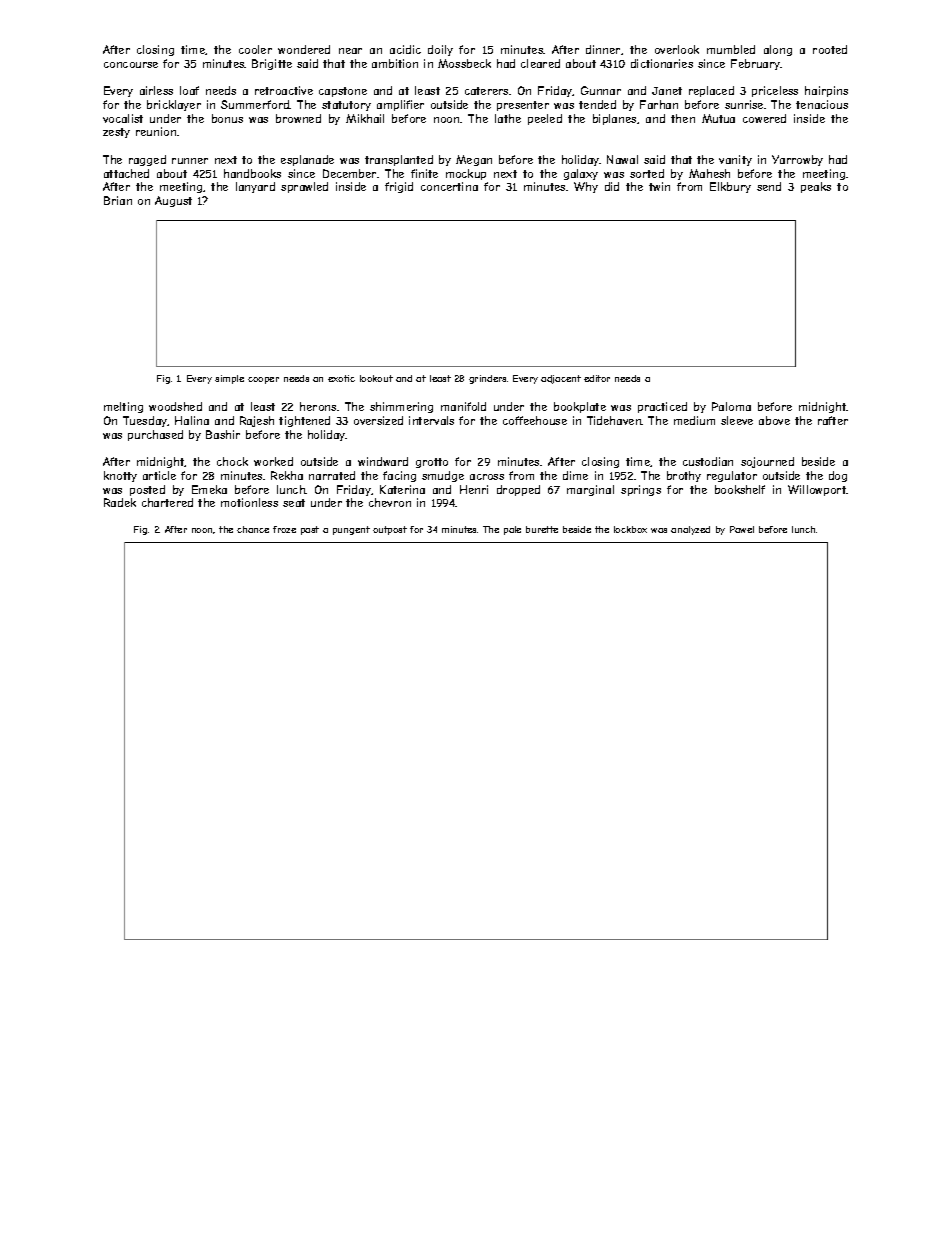 This screenshot has height=1233, width=952. What do you see at coordinates (399, 160) in the screenshot?
I see `transplanted` at bounding box center [399, 160].
